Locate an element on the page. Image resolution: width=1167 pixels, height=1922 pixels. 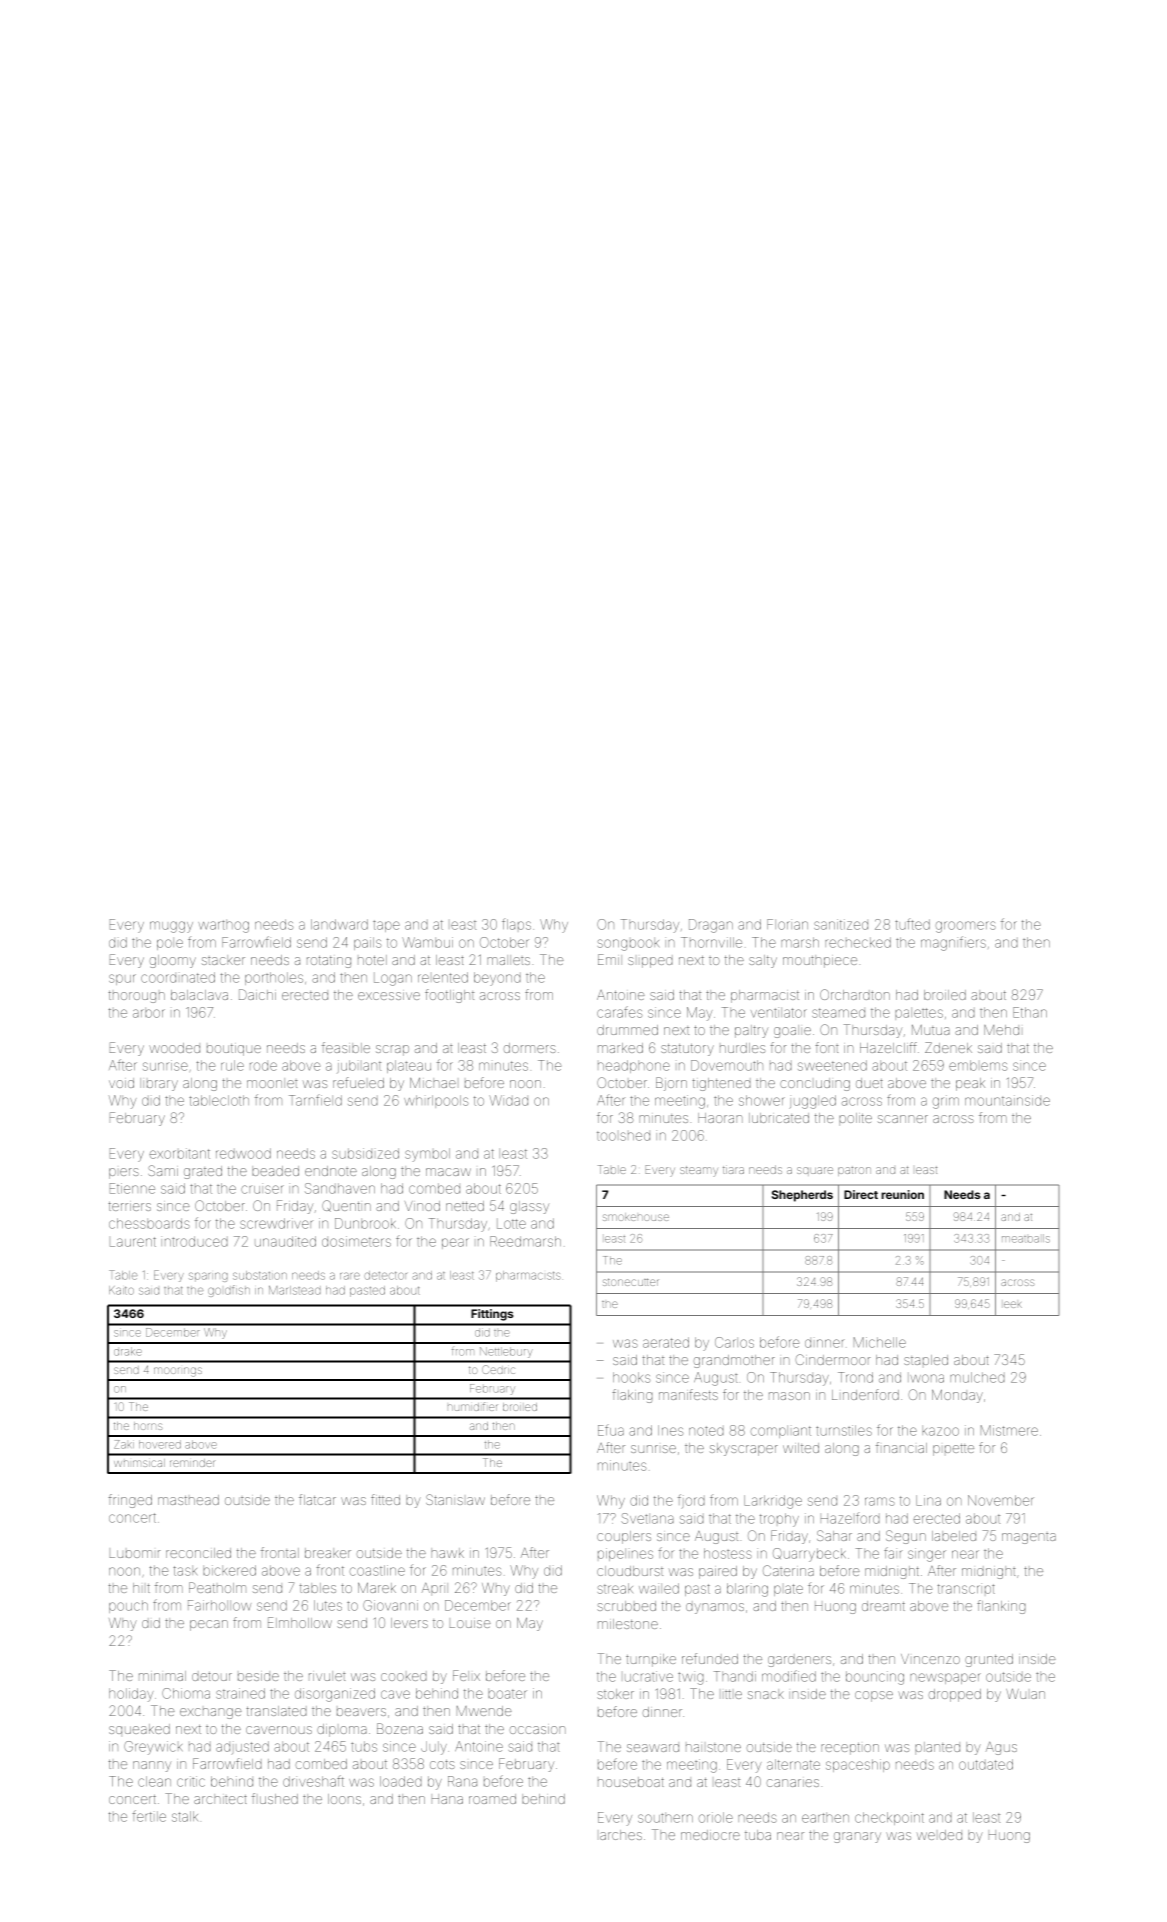
Sahar is located at coordinates (834, 1535).
